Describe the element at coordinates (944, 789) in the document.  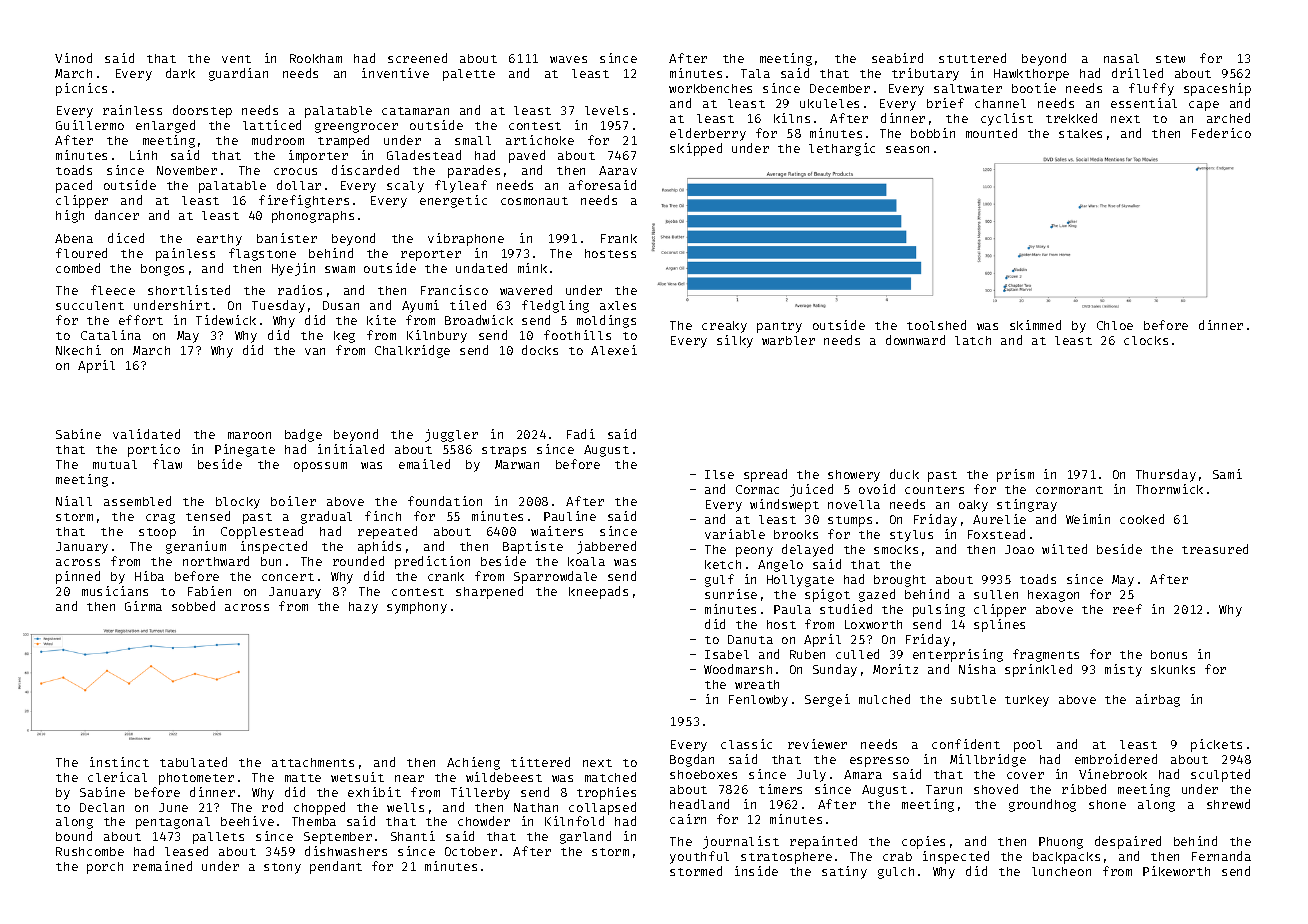
I see `Tarun` at that location.
